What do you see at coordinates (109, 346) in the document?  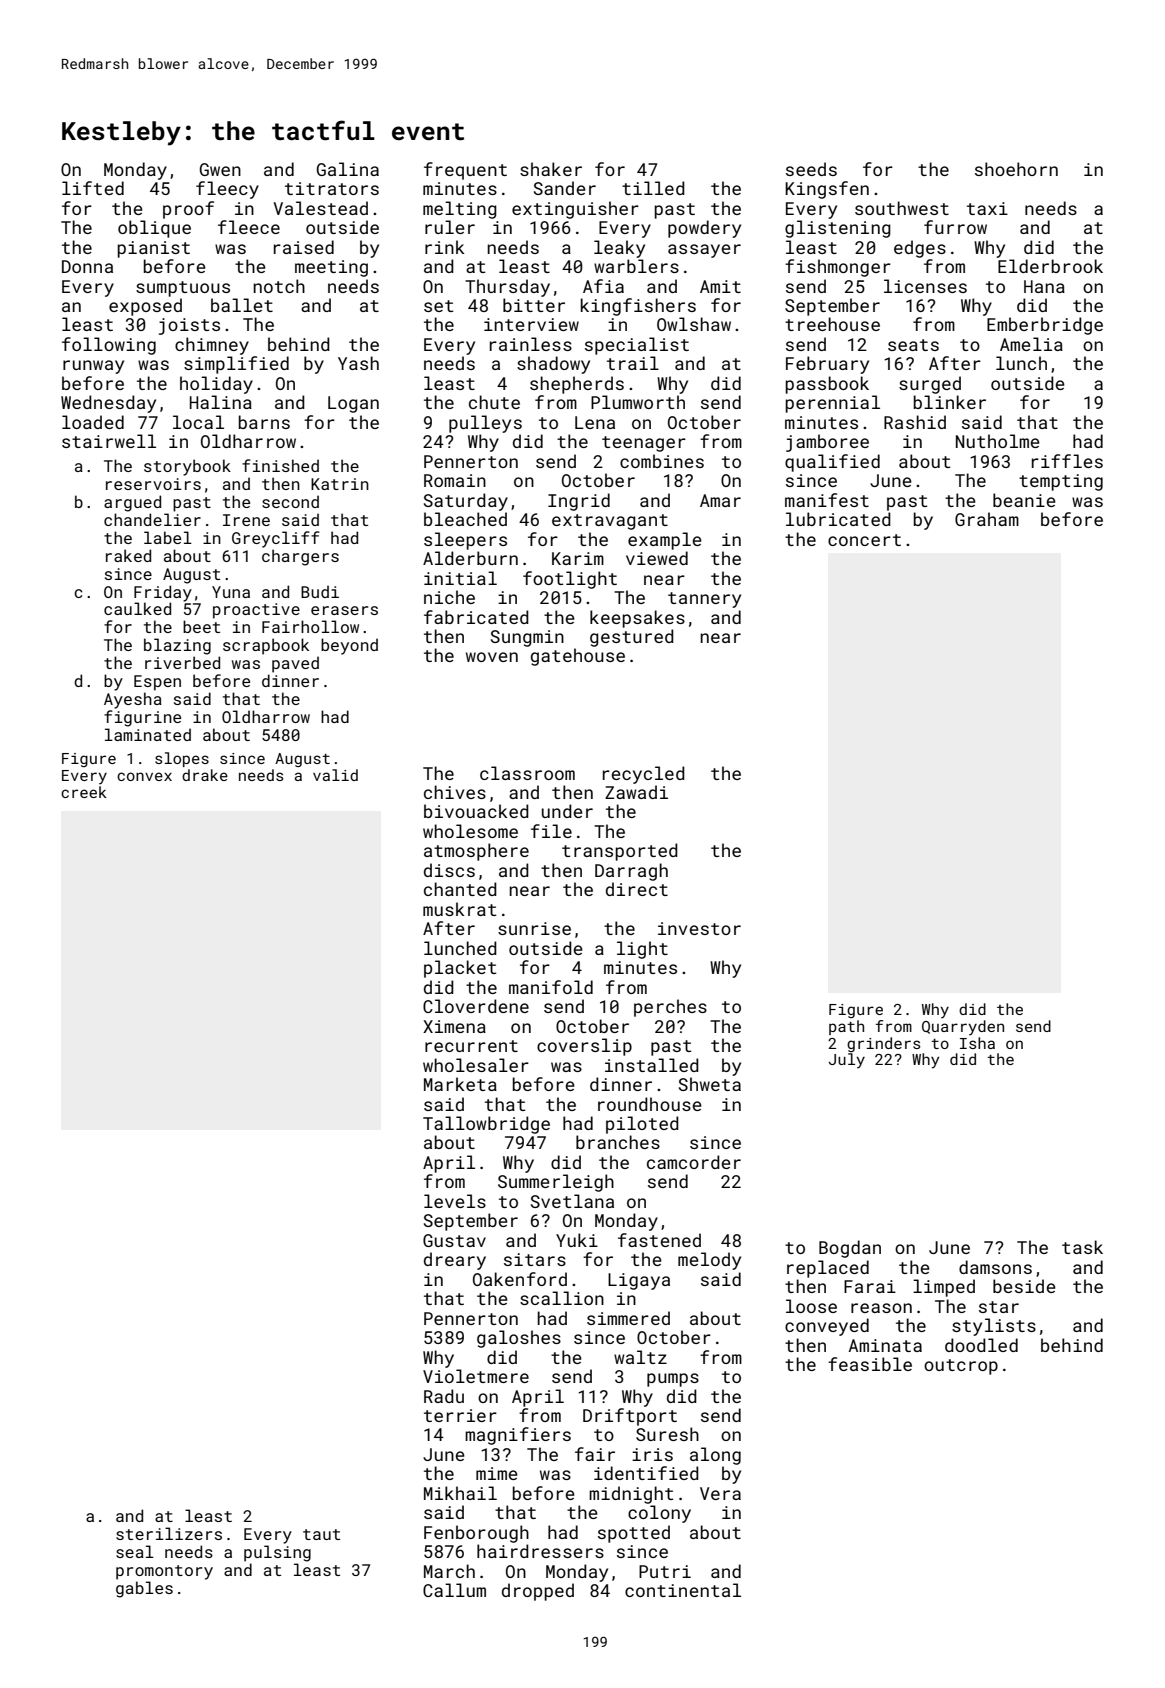 I see `following` at bounding box center [109, 346].
